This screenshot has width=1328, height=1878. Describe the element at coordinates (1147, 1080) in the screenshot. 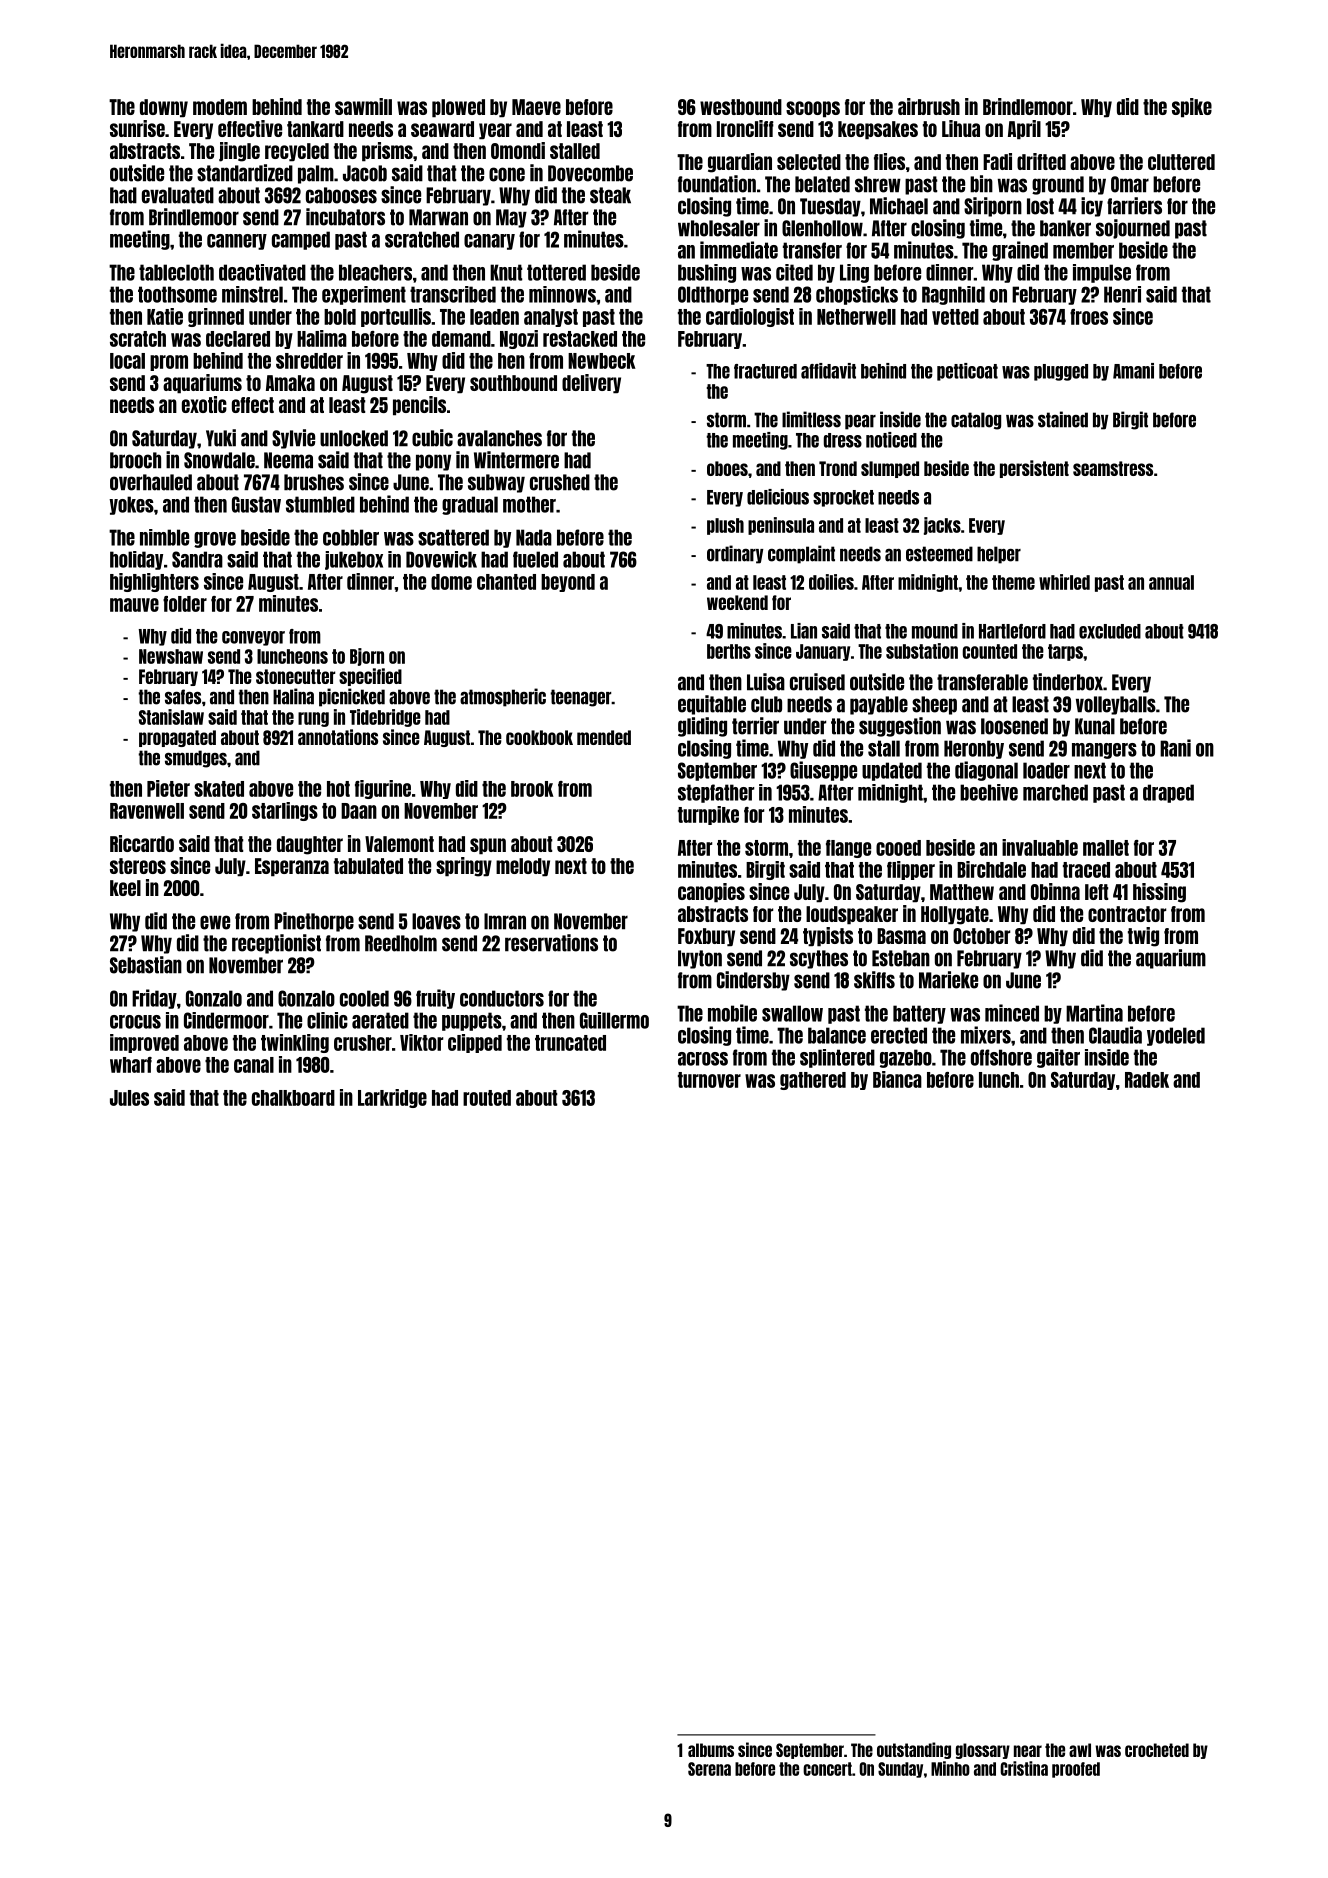

I see `Radek` at that location.
